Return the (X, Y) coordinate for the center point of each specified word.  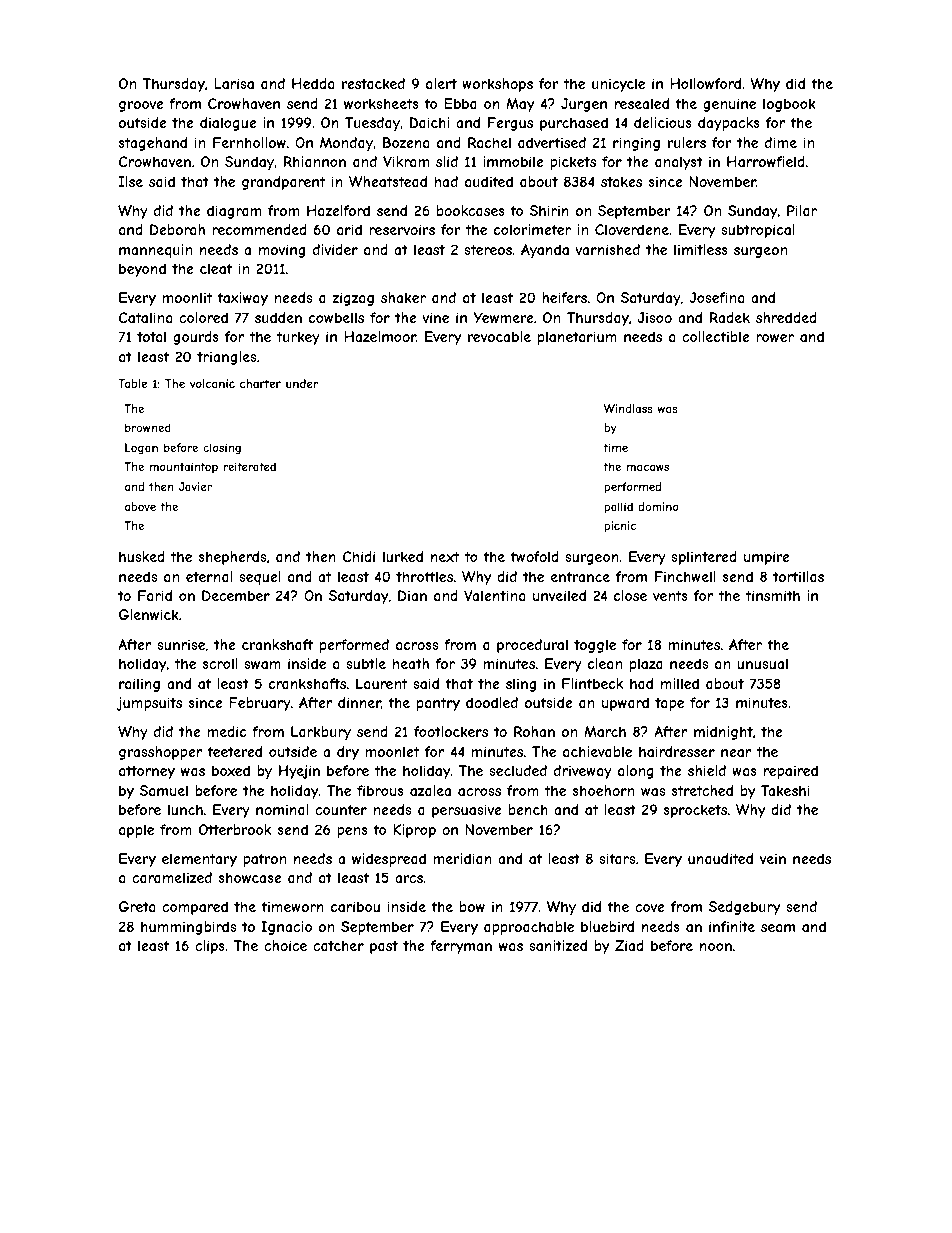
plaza (646, 665)
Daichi (429, 122)
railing (139, 685)
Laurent (381, 683)
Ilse (131, 181)
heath (411, 663)
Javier (195, 486)
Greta (137, 906)
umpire (767, 558)
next (445, 556)
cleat (216, 268)
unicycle (618, 85)
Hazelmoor (380, 336)
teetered (234, 751)
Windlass (628, 408)
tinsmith (773, 595)
